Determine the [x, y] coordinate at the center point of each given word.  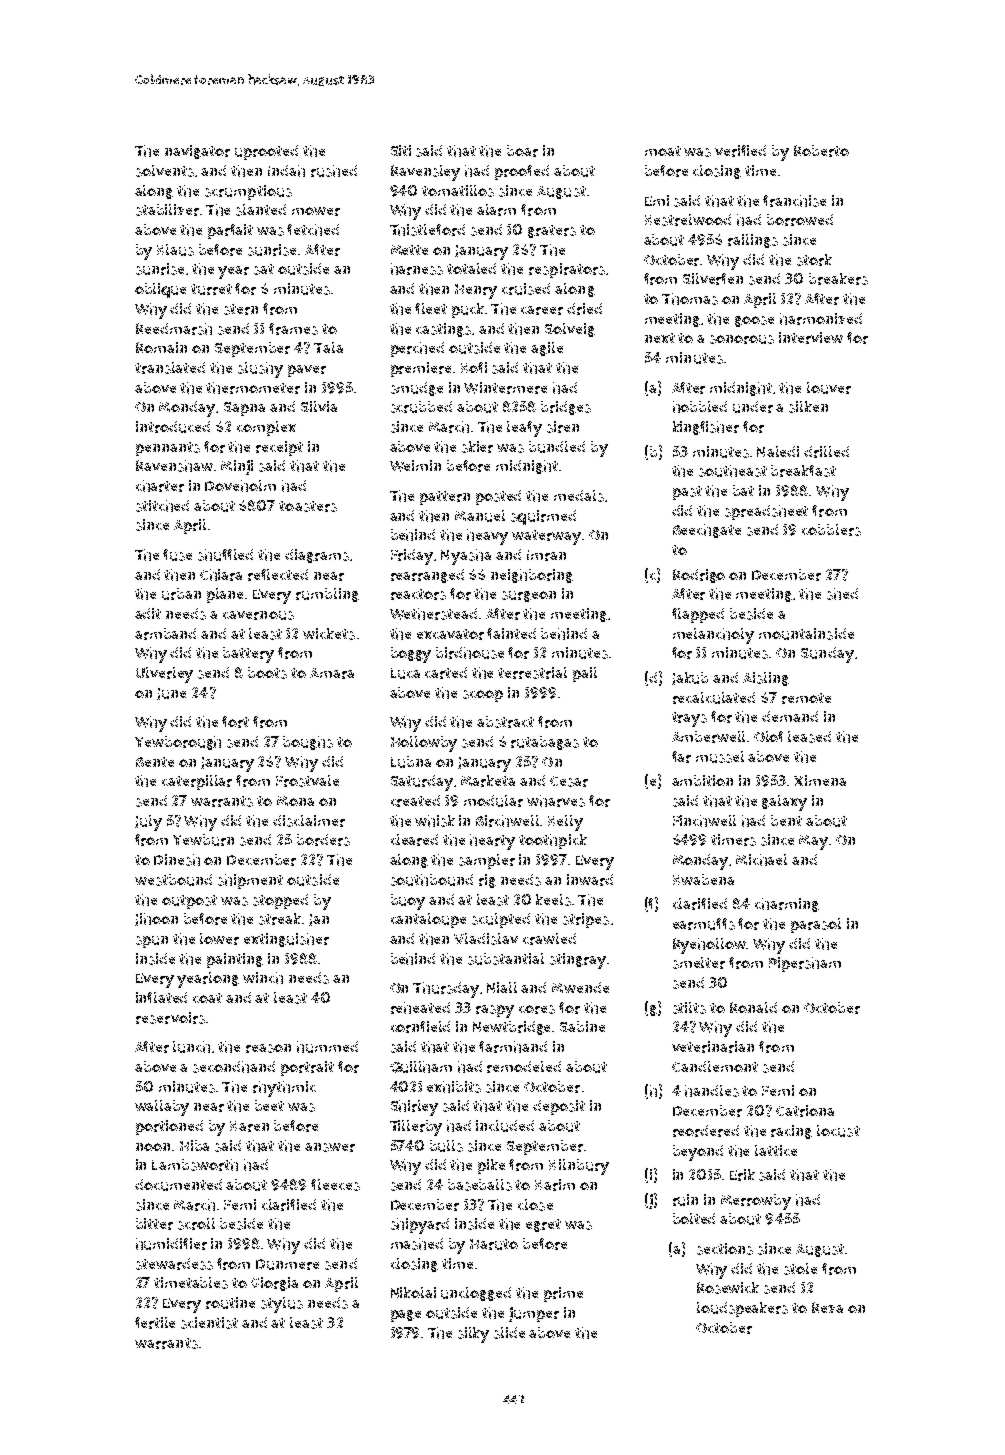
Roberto [821, 151]
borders [323, 840]
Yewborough [178, 743]
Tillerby [416, 1128]
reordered [706, 1131]
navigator [197, 152]
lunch [191, 1047]
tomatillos [458, 191]
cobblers [831, 530]
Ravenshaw [174, 466]
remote [806, 698]
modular [493, 801]
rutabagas [545, 743]
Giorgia [274, 1284]
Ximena [820, 780]
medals [579, 496]
